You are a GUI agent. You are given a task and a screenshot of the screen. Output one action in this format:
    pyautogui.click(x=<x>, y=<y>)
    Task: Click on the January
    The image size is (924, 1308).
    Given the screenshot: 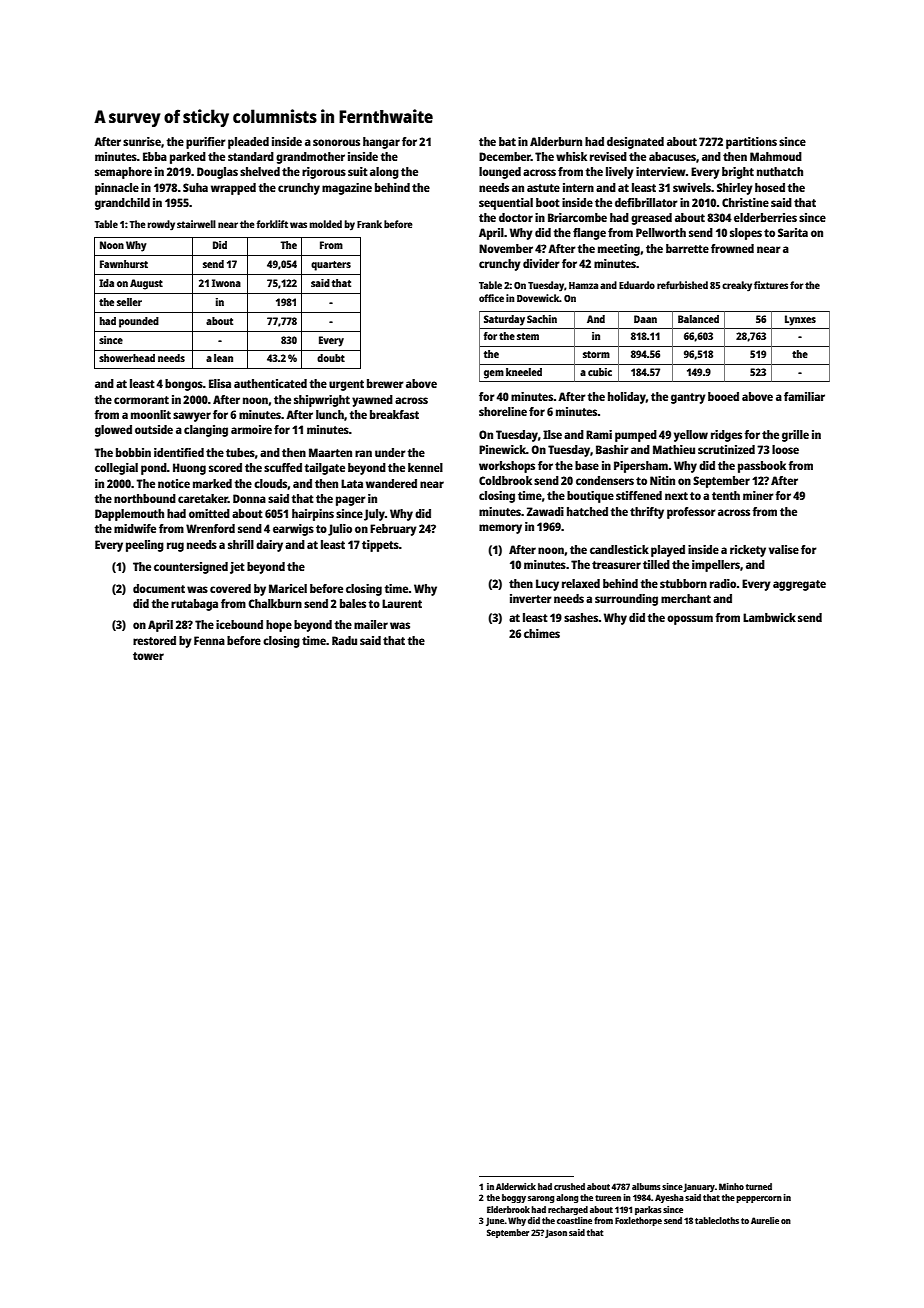 What is the action you would take?
    pyautogui.click(x=699, y=1187)
